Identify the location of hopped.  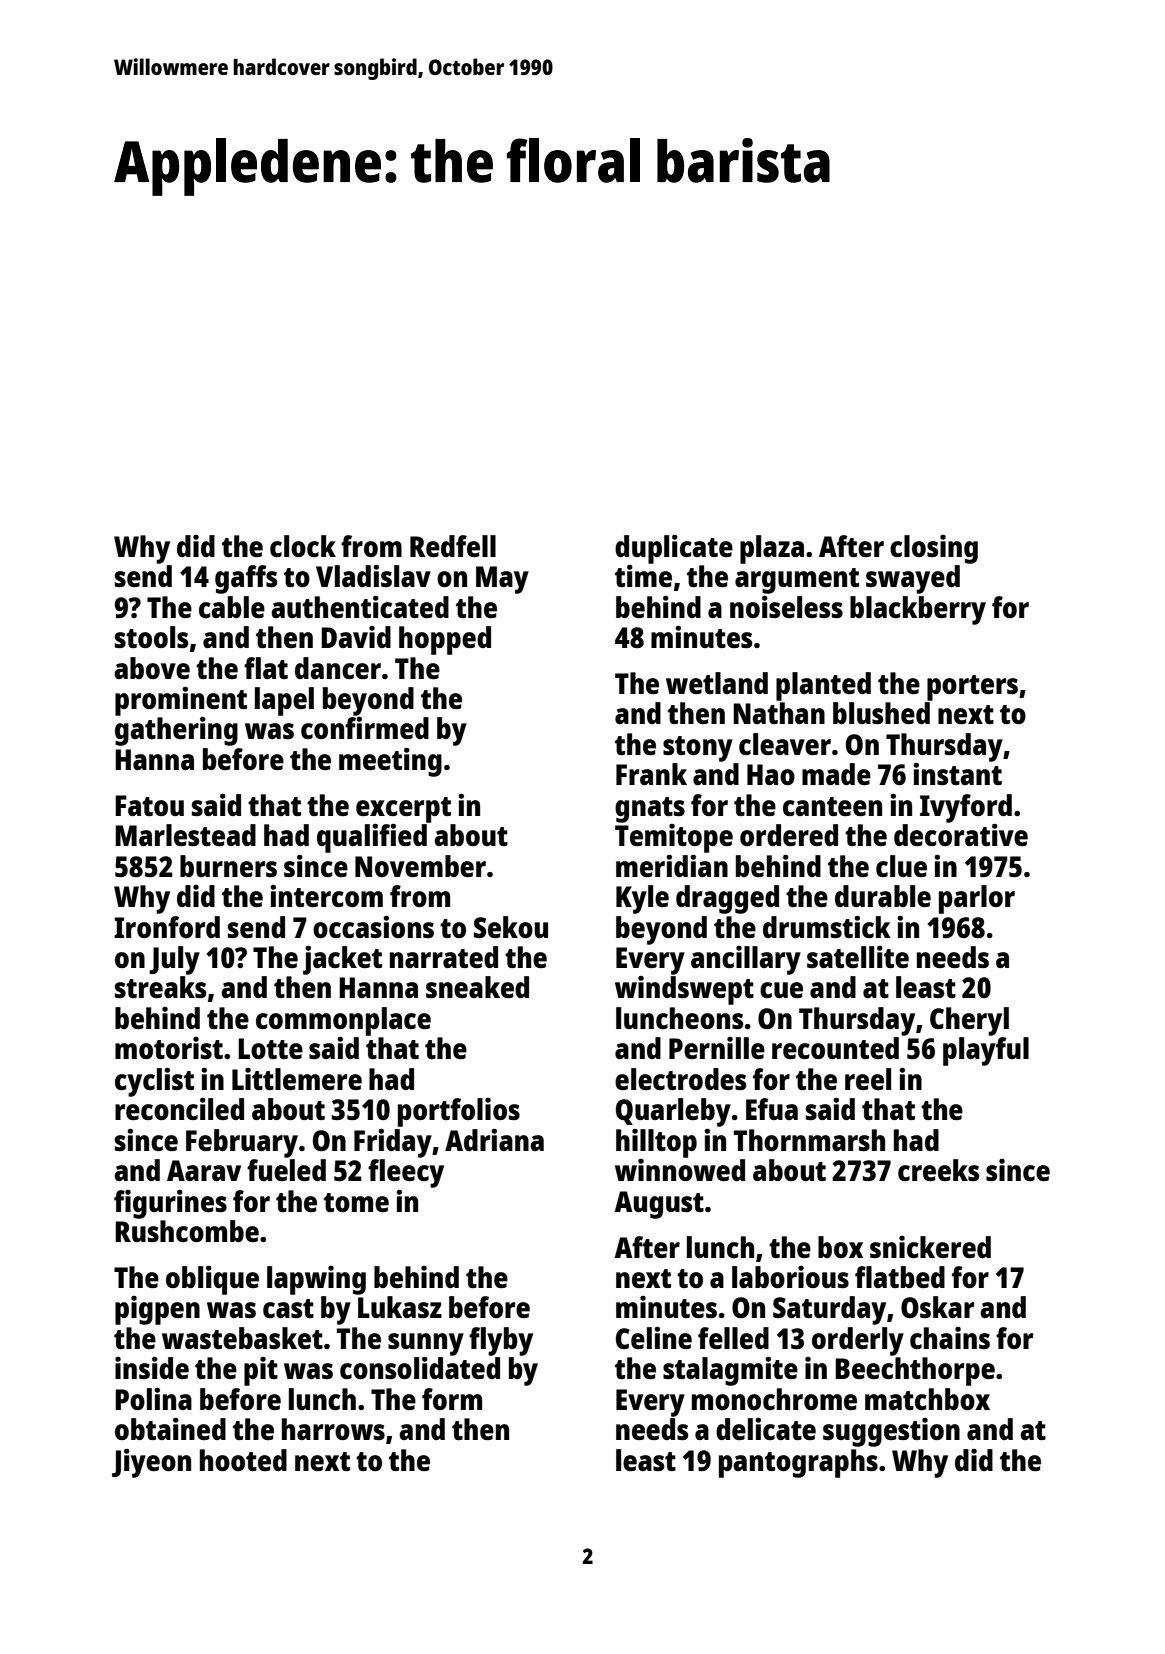
(445, 640).
